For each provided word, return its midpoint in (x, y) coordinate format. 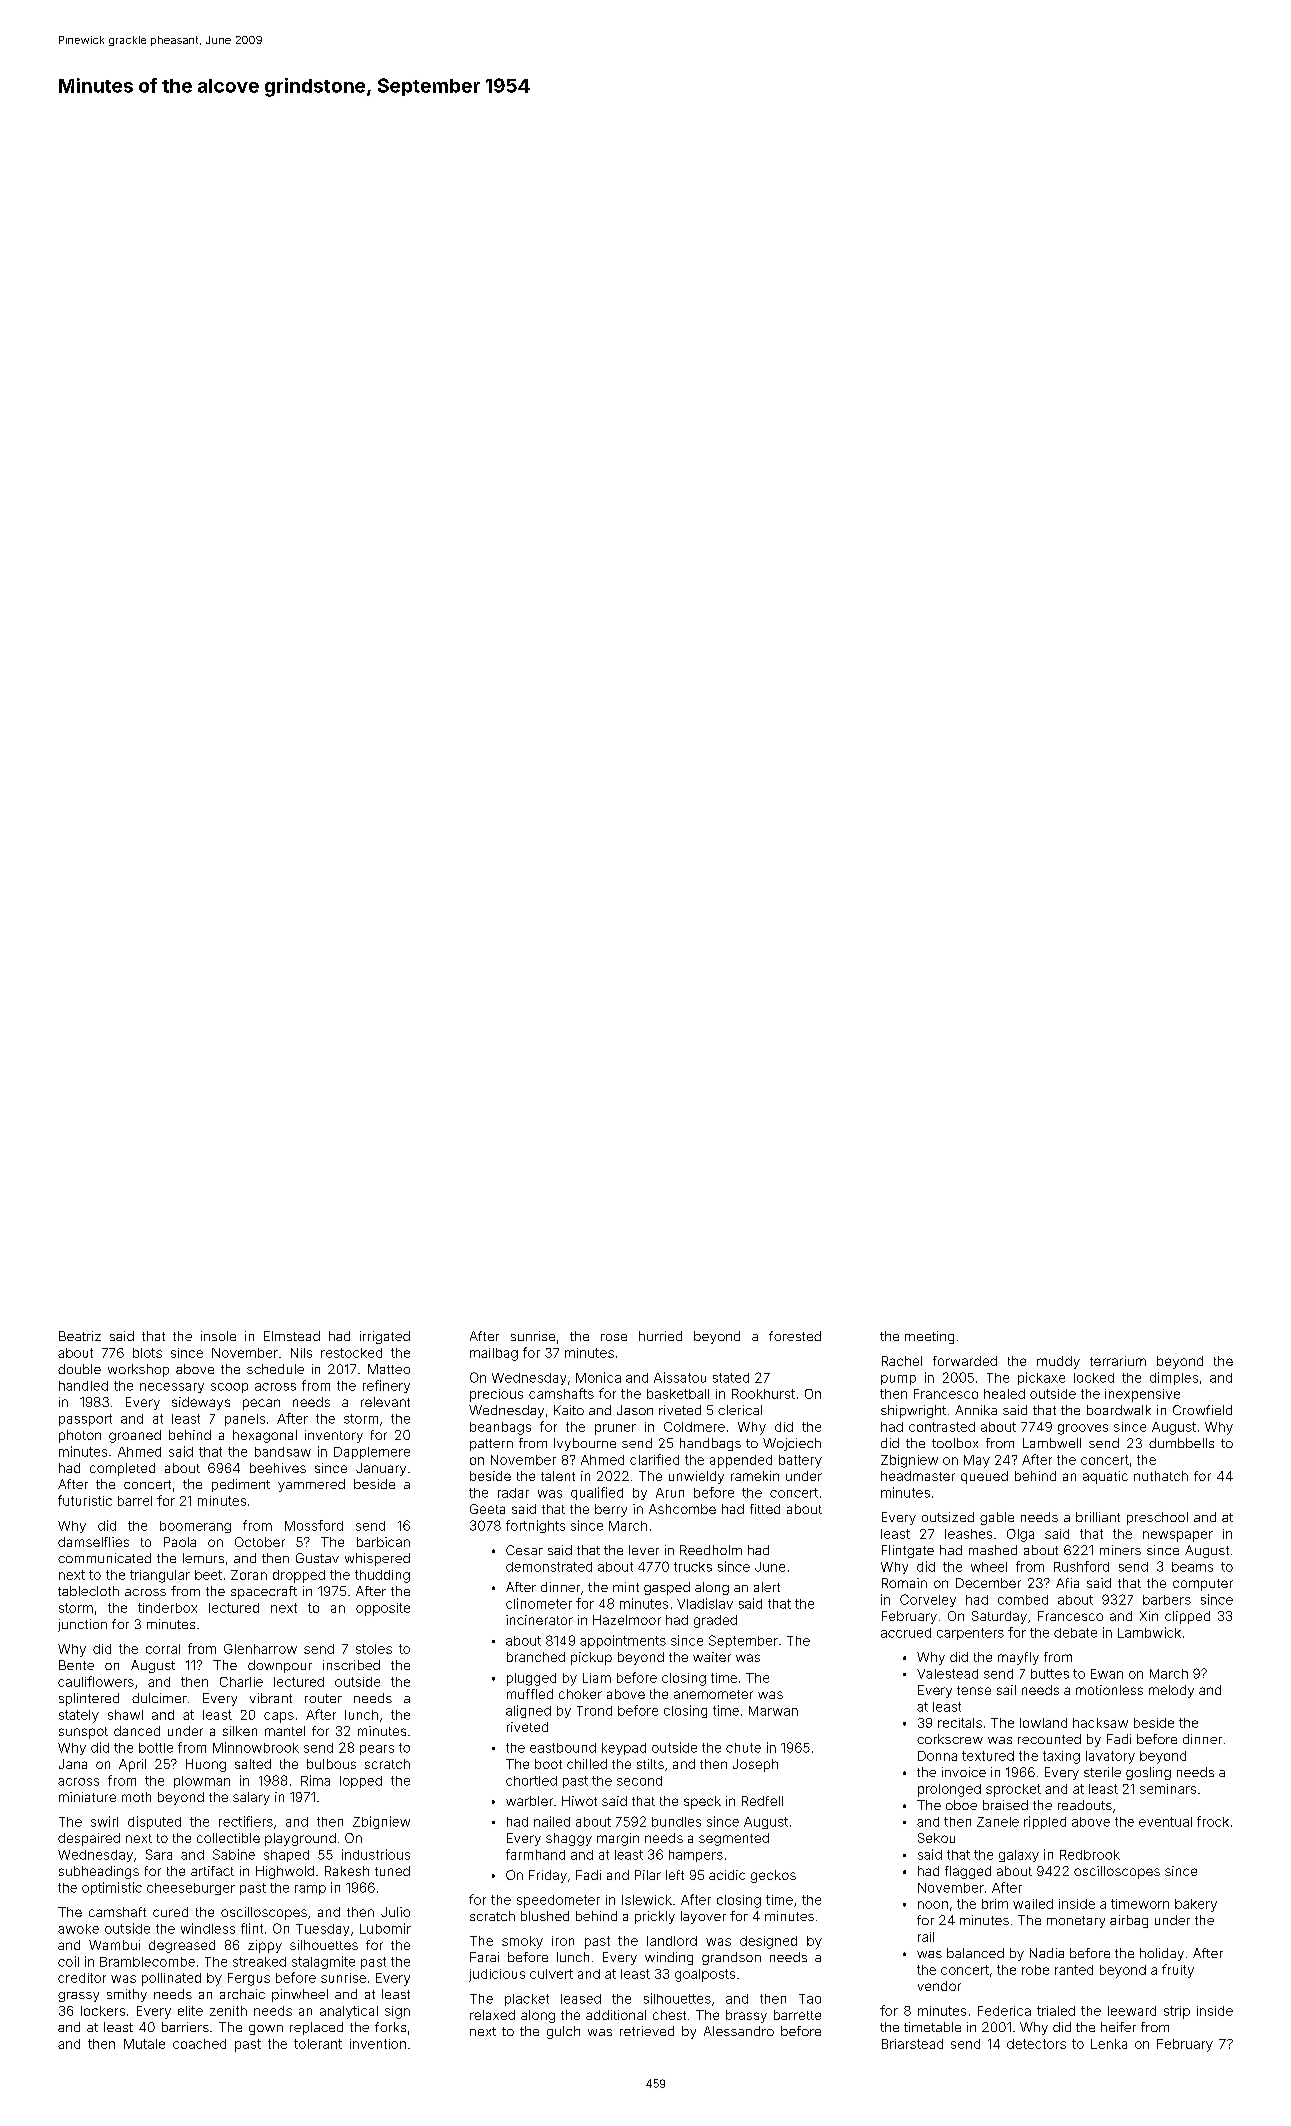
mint (626, 1587)
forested (795, 1336)
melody (1171, 1691)
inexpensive (1142, 1395)
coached (199, 2044)
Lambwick (1149, 1632)
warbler (529, 1801)
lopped (361, 1782)
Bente (76, 1665)
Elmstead (292, 1336)
